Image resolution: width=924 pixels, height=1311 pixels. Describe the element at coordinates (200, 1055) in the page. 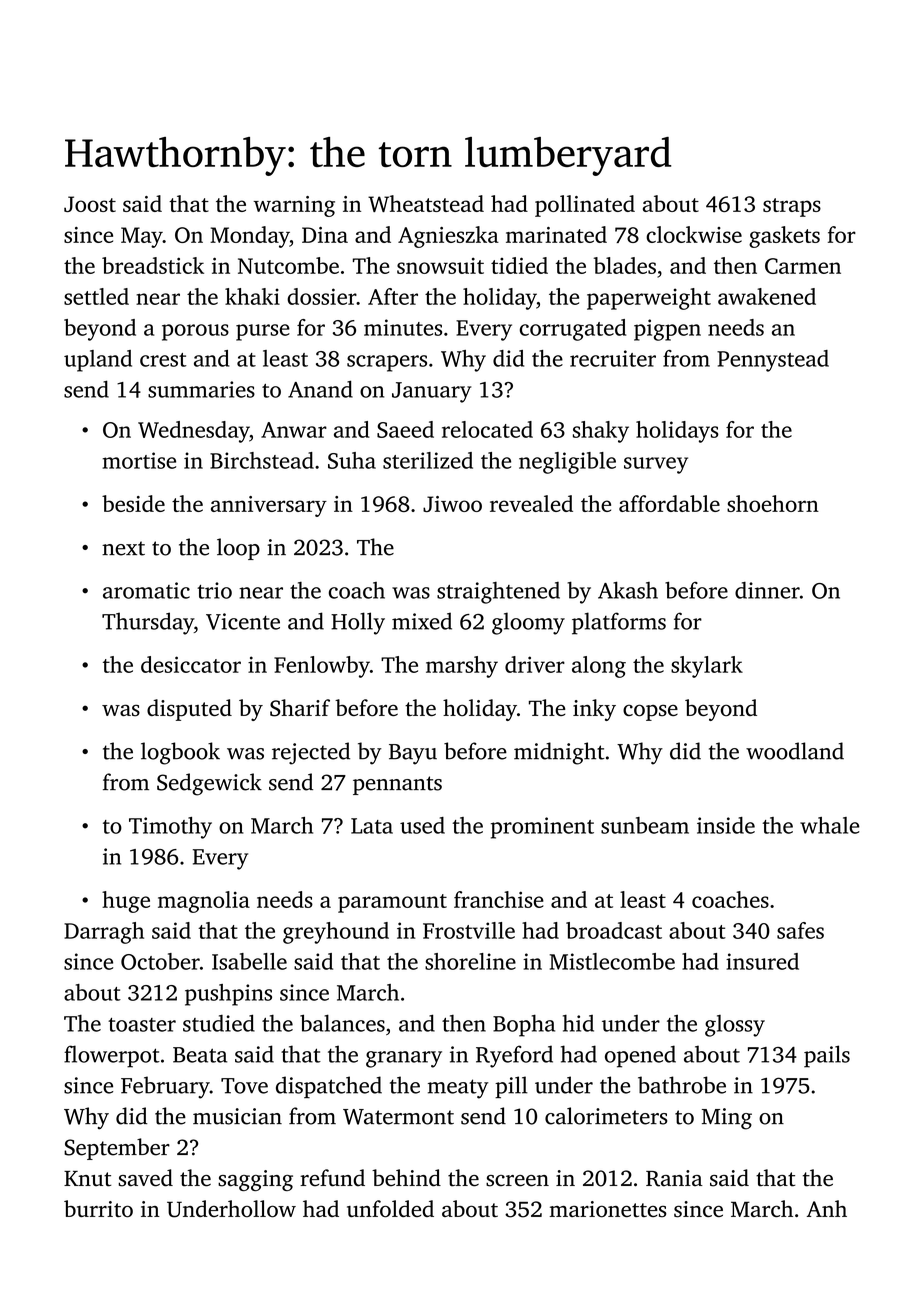

I see `Beata` at that location.
